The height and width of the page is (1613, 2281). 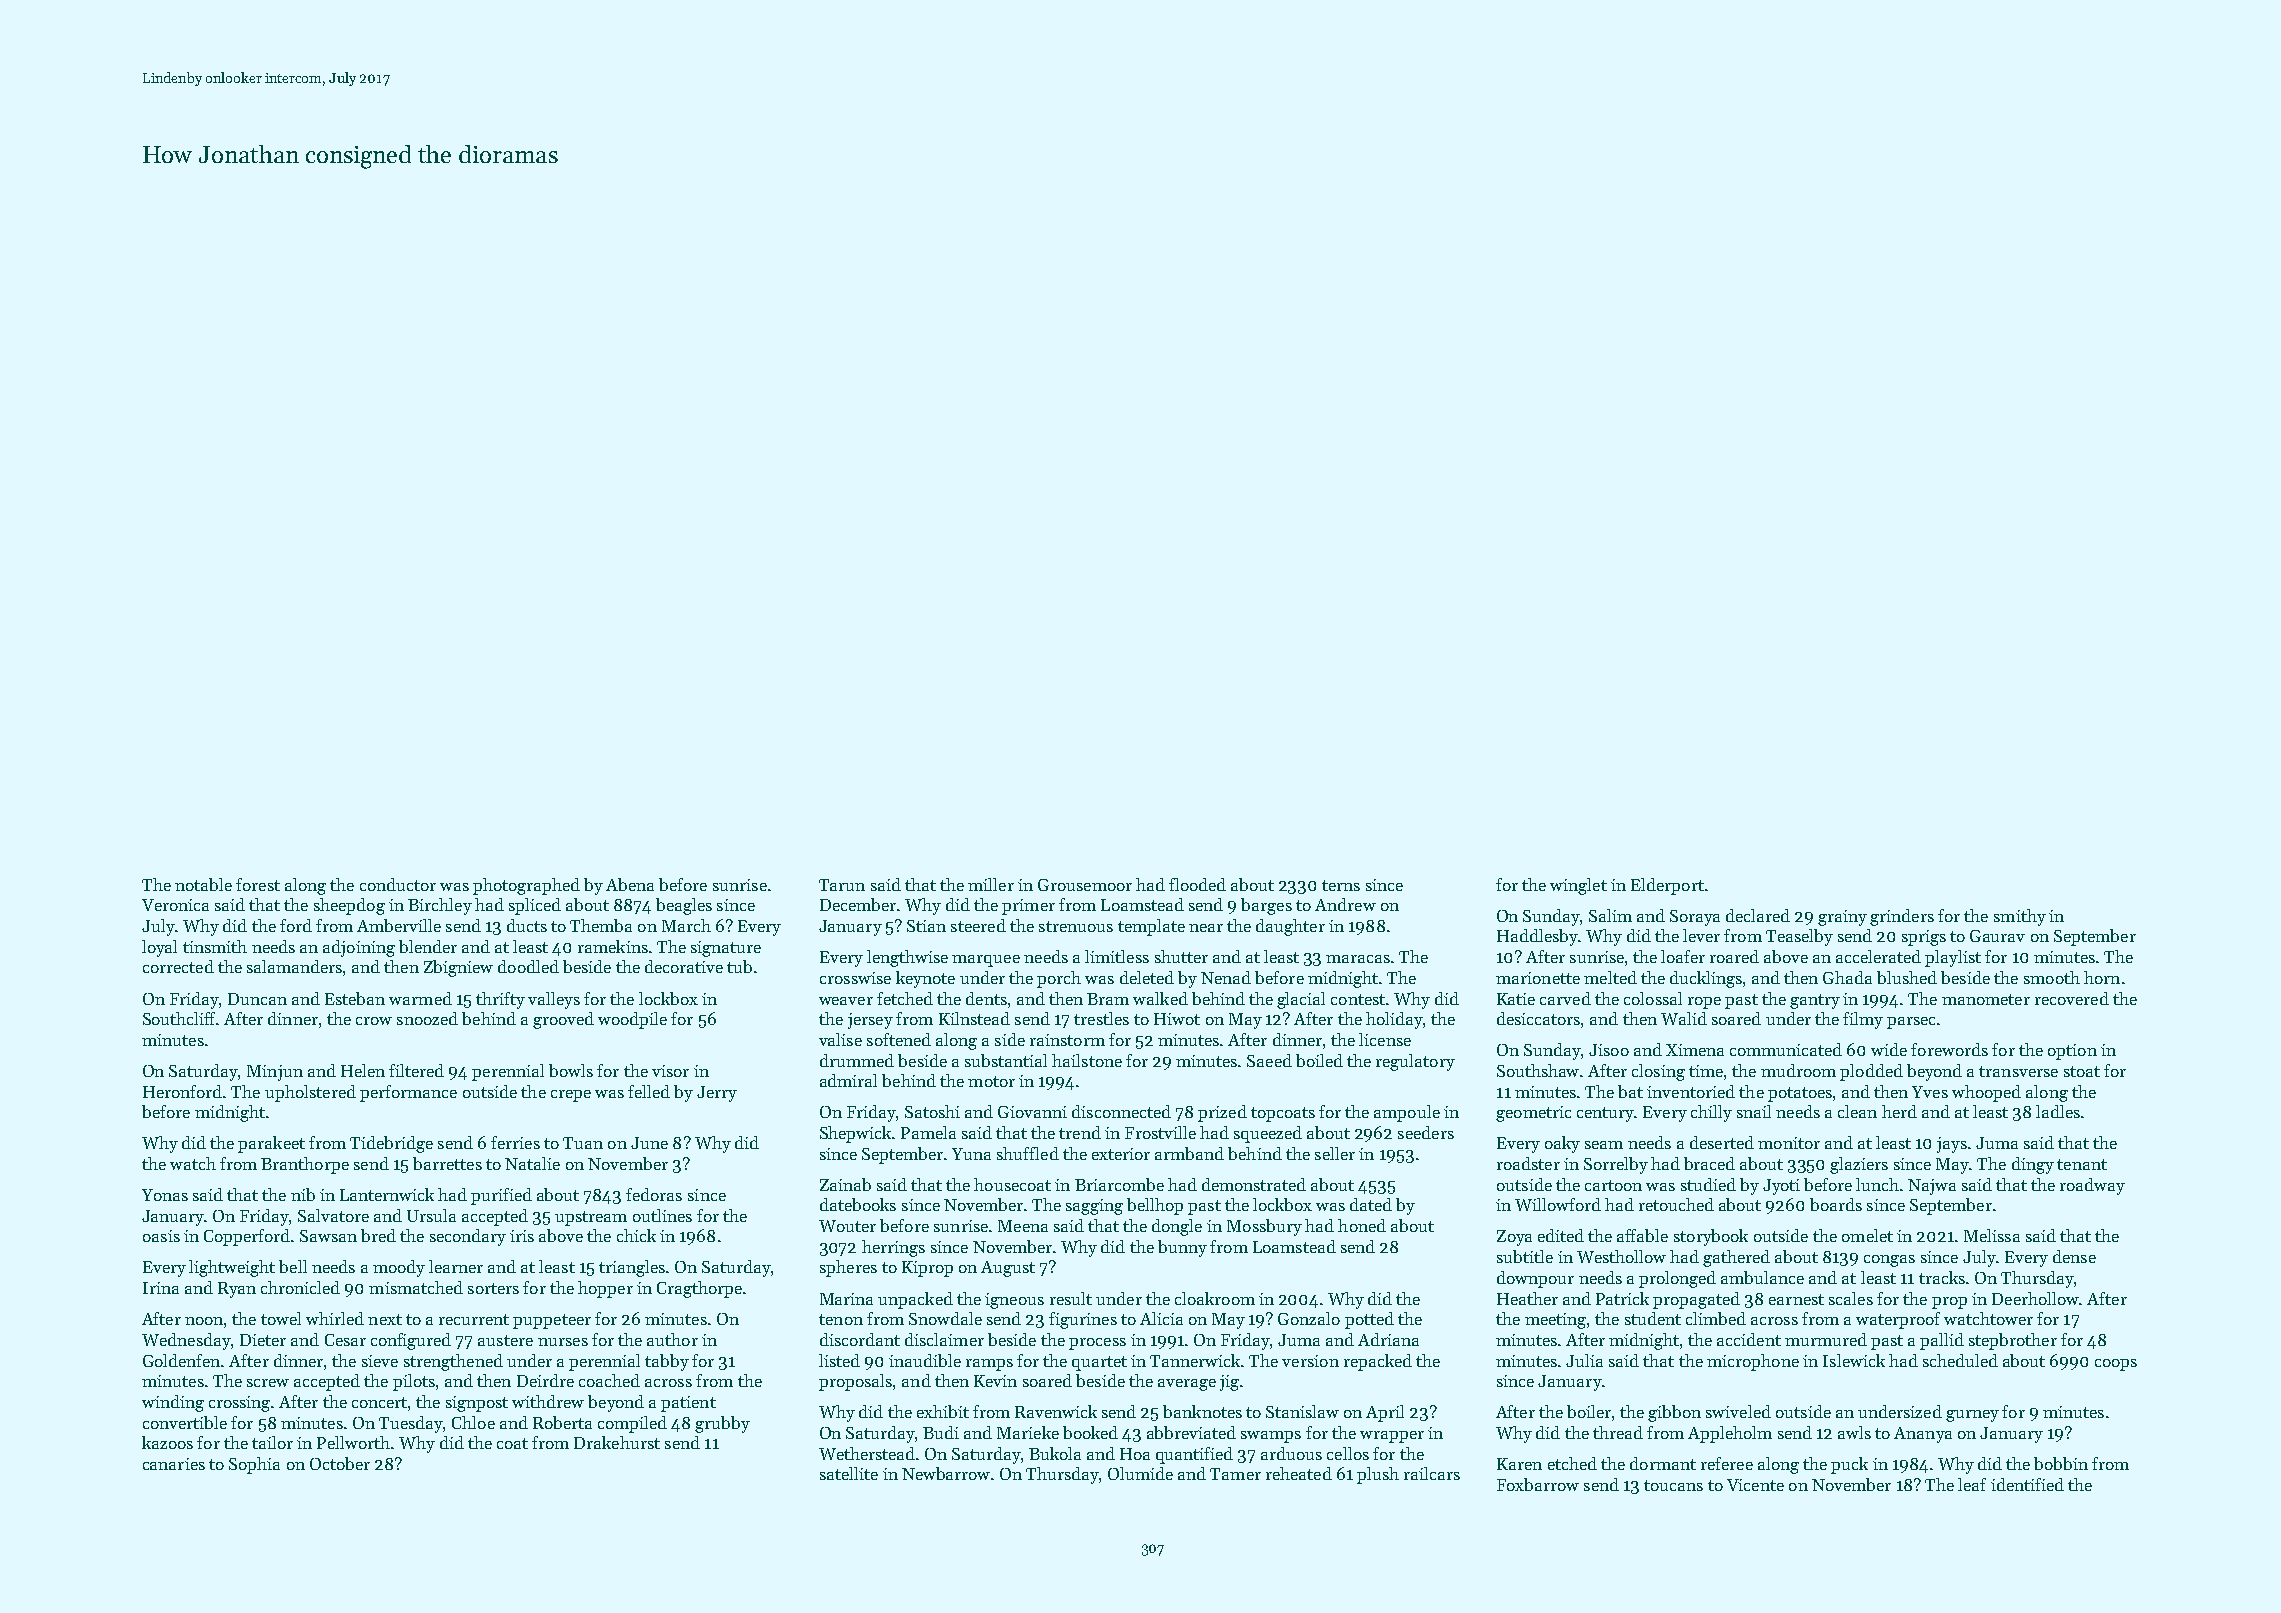 What do you see at coordinates (340, 1463) in the page?
I see `October` at bounding box center [340, 1463].
